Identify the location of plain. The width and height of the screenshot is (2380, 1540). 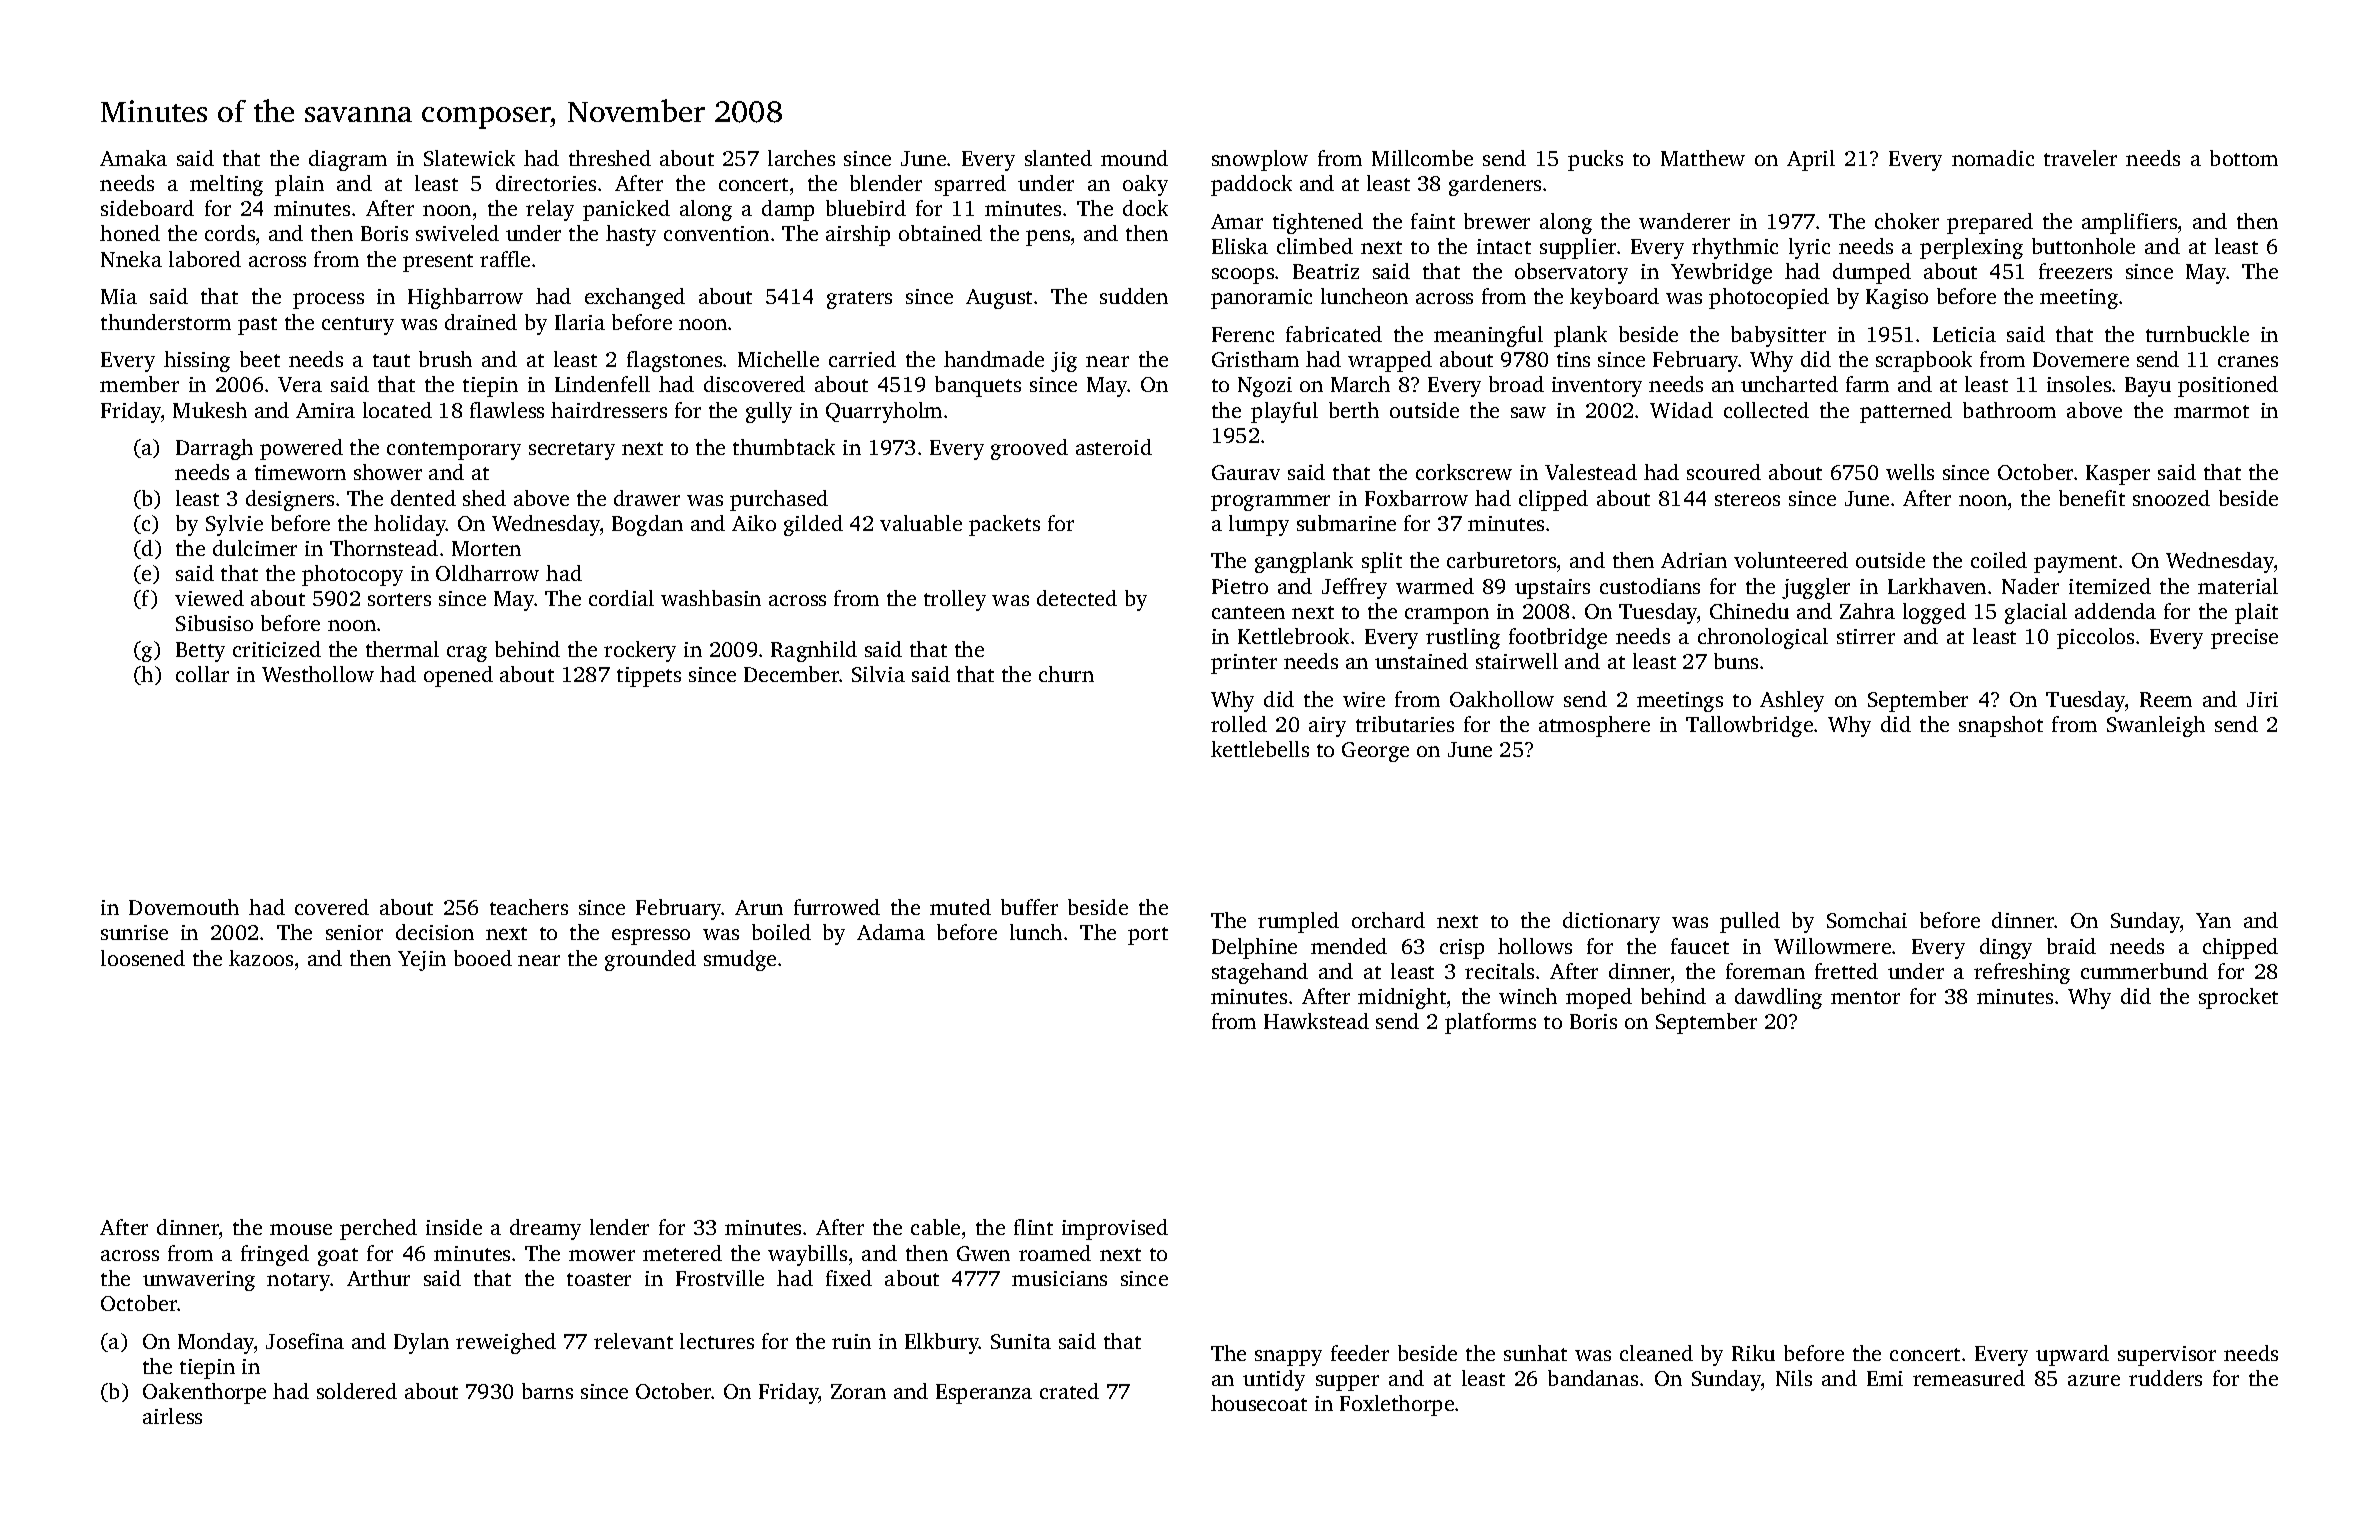
(299, 185).
